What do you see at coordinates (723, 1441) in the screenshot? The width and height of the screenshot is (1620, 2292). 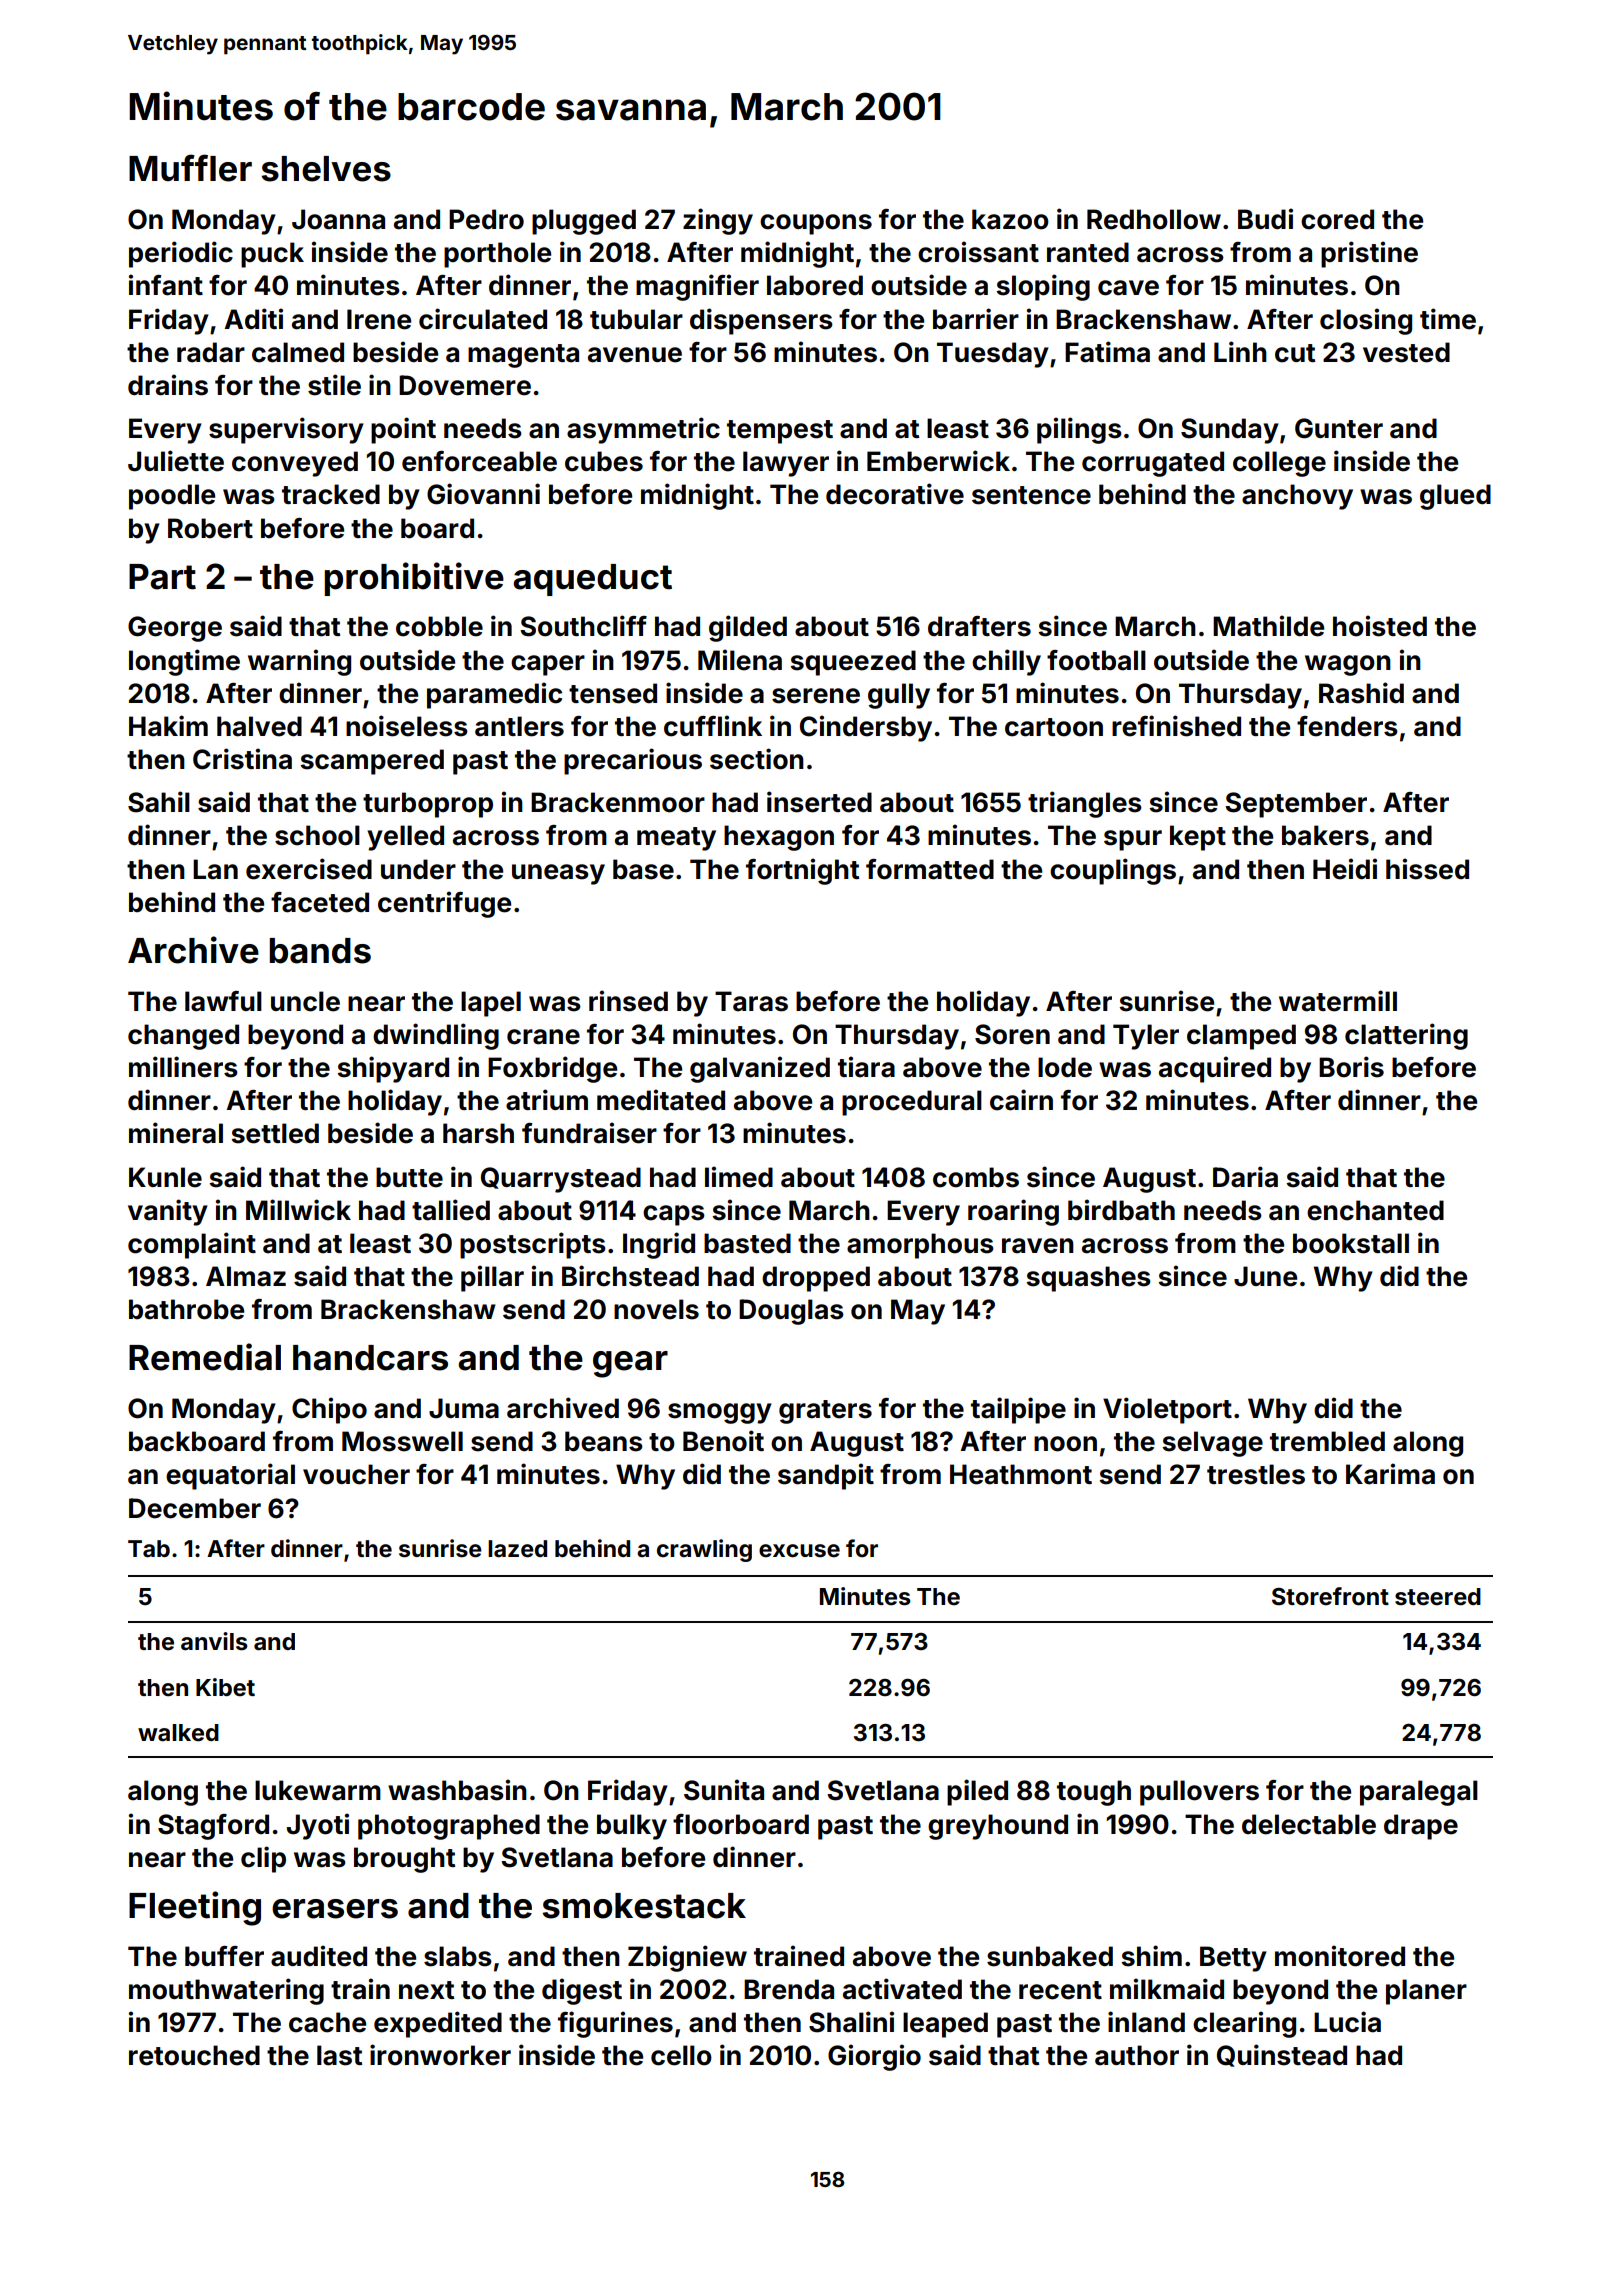 I see `Benoit` at bounding box center [723, 1441].
